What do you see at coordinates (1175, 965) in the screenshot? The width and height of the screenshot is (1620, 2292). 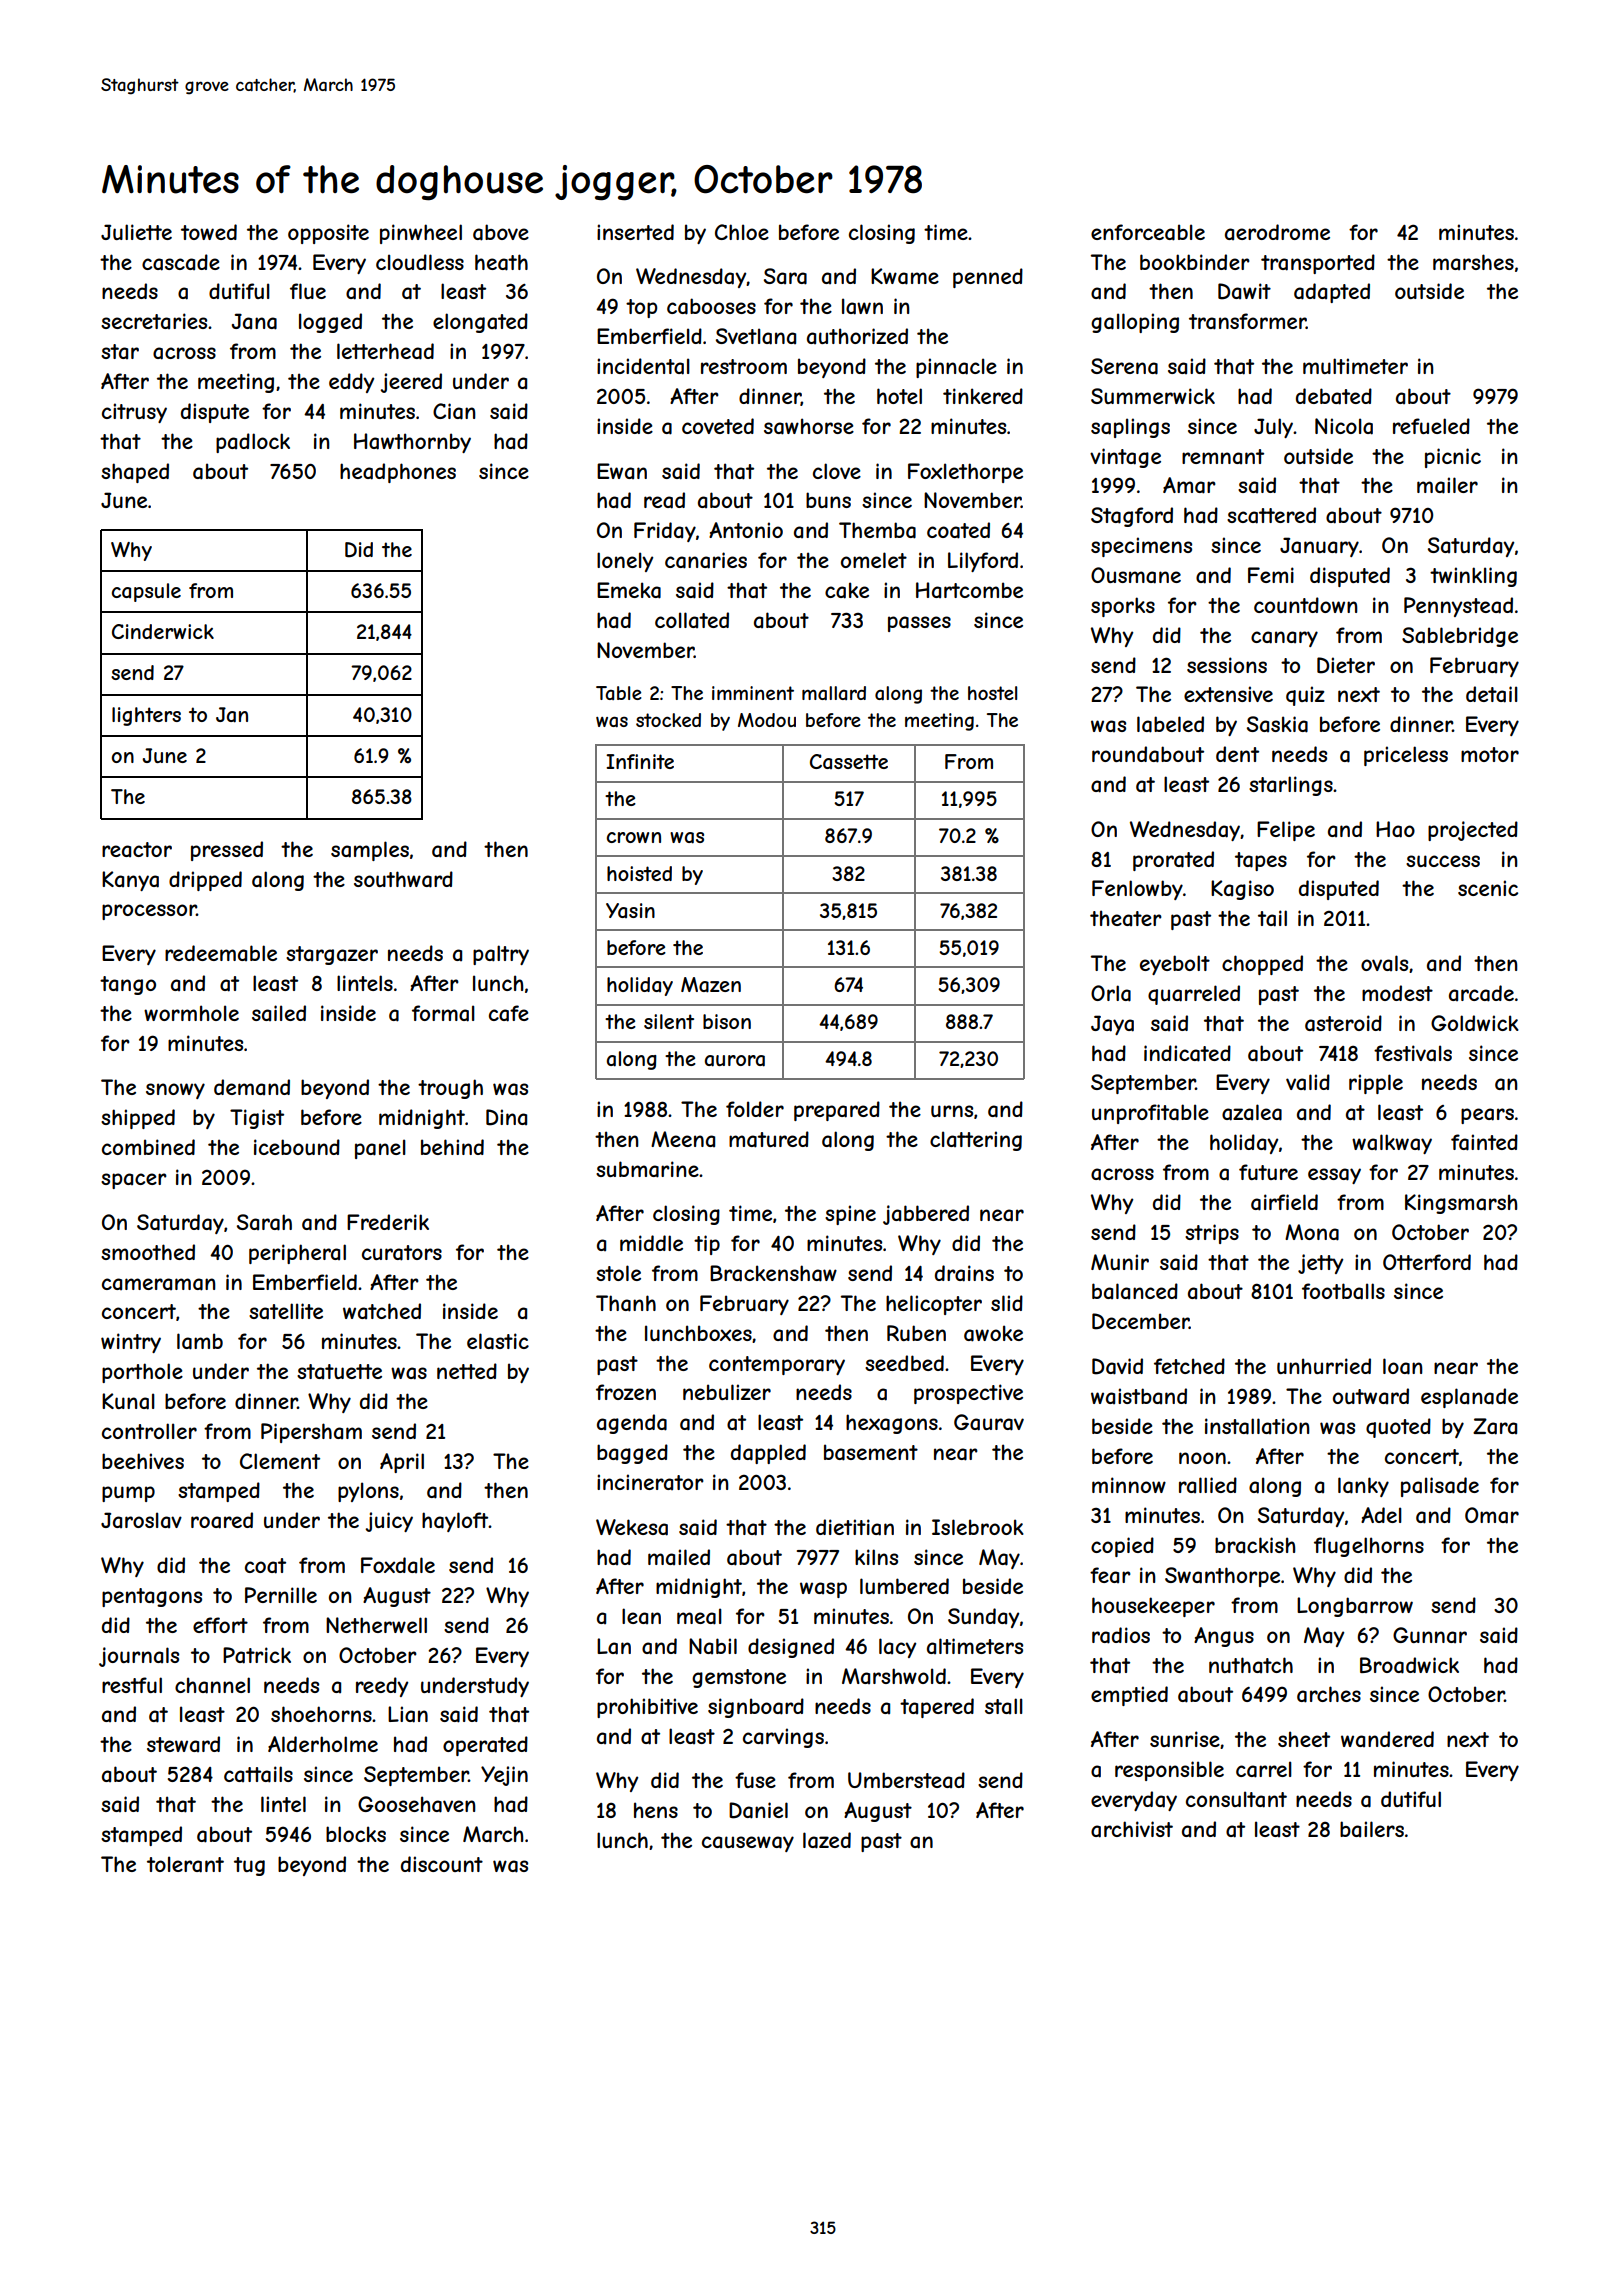 I see `eyebolt` at bounding box center [1175, 965].
